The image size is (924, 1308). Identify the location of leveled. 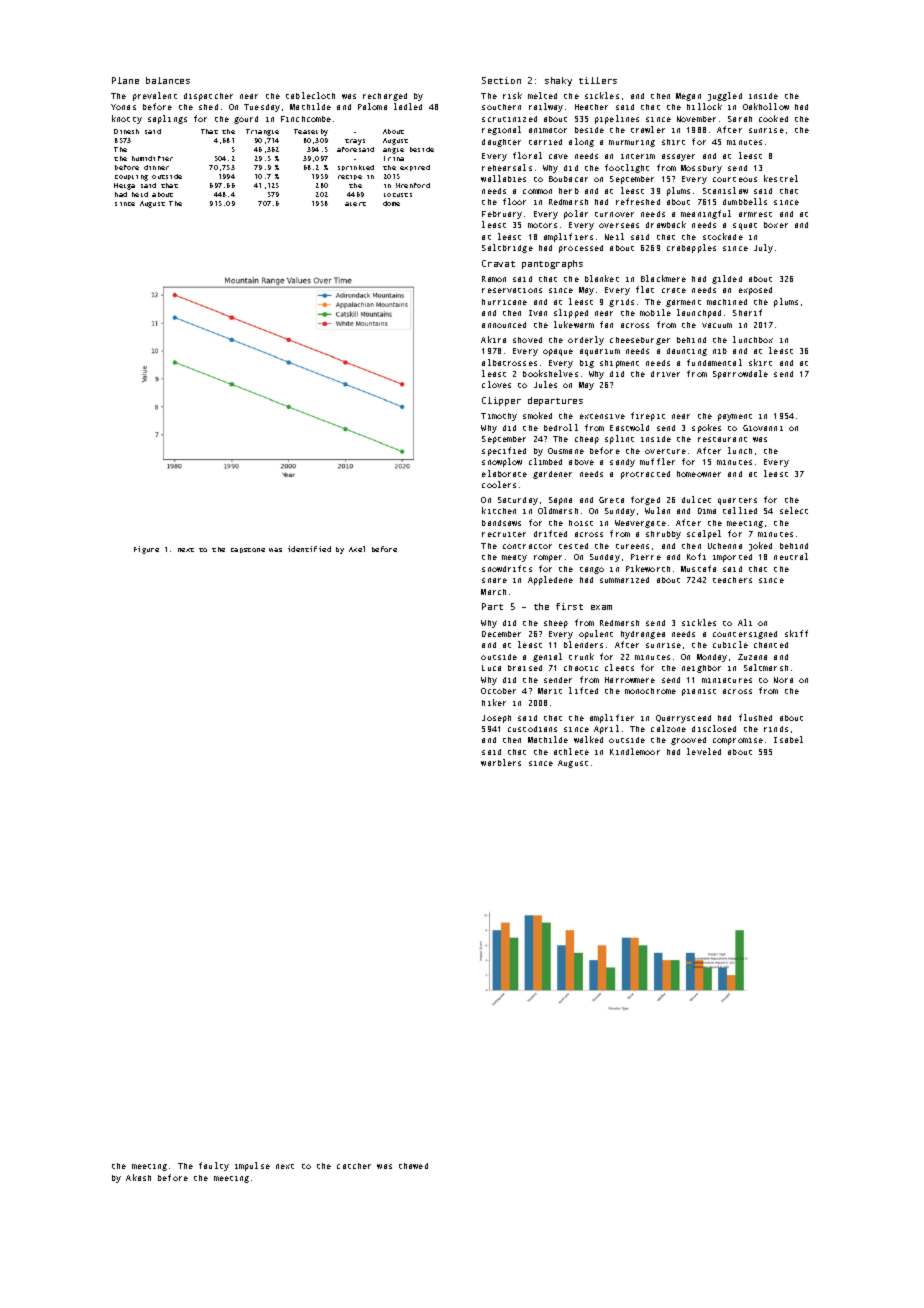
(704, 751).
